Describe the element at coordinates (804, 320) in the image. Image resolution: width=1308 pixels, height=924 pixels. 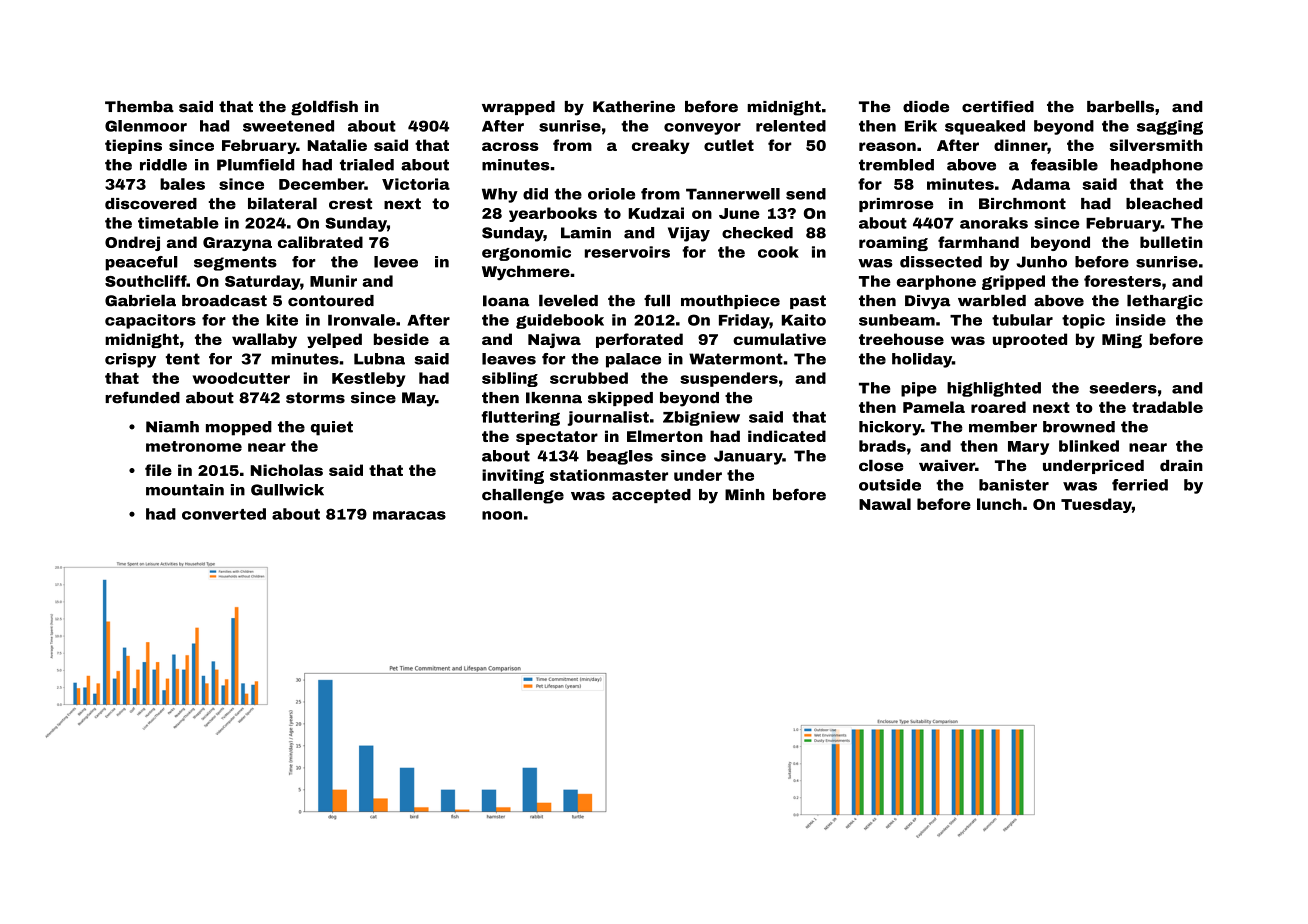
I see `Kaito` at that location.
